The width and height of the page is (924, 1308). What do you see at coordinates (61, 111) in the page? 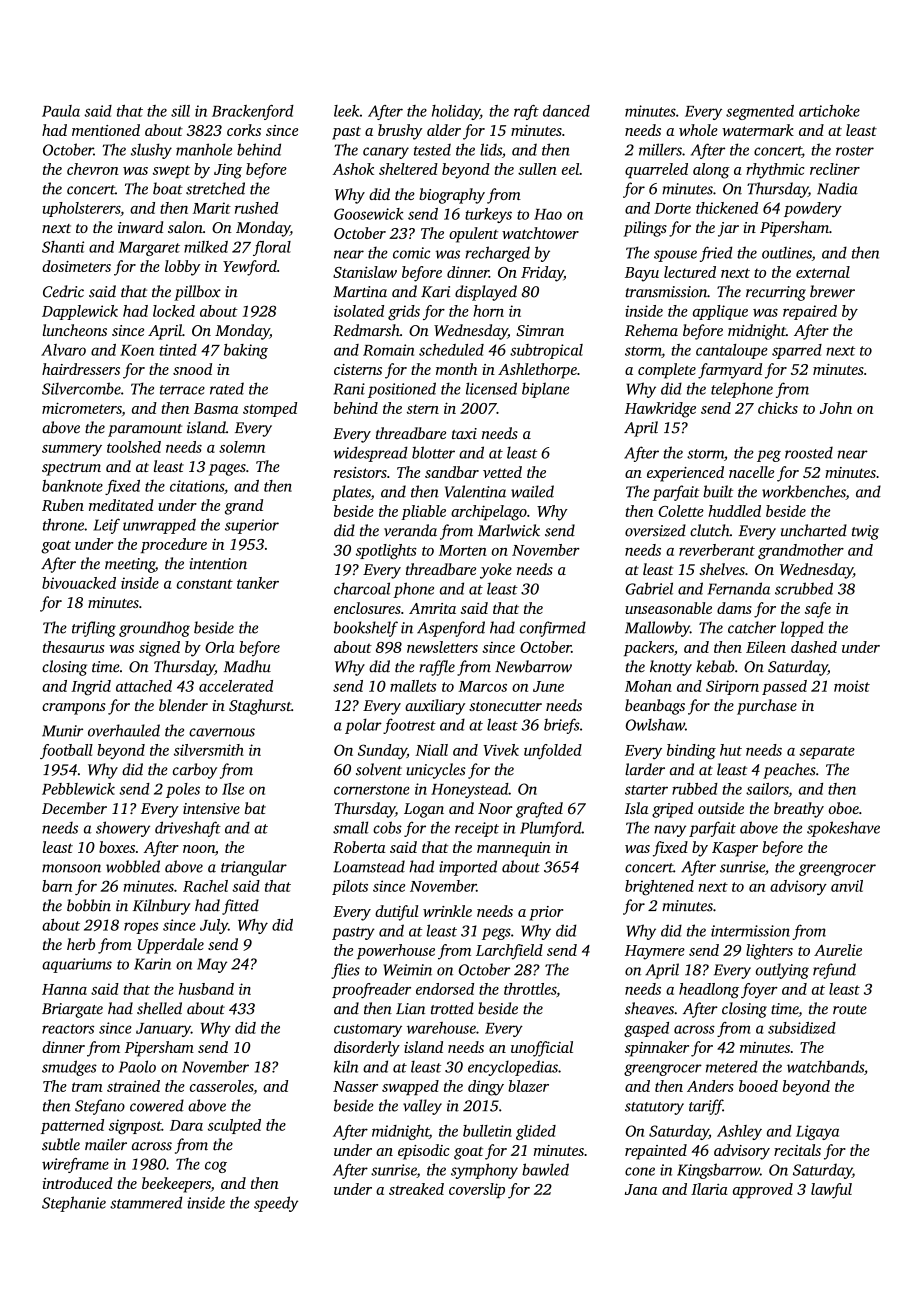
I see `Paula` at bounding box center [61, 111].
